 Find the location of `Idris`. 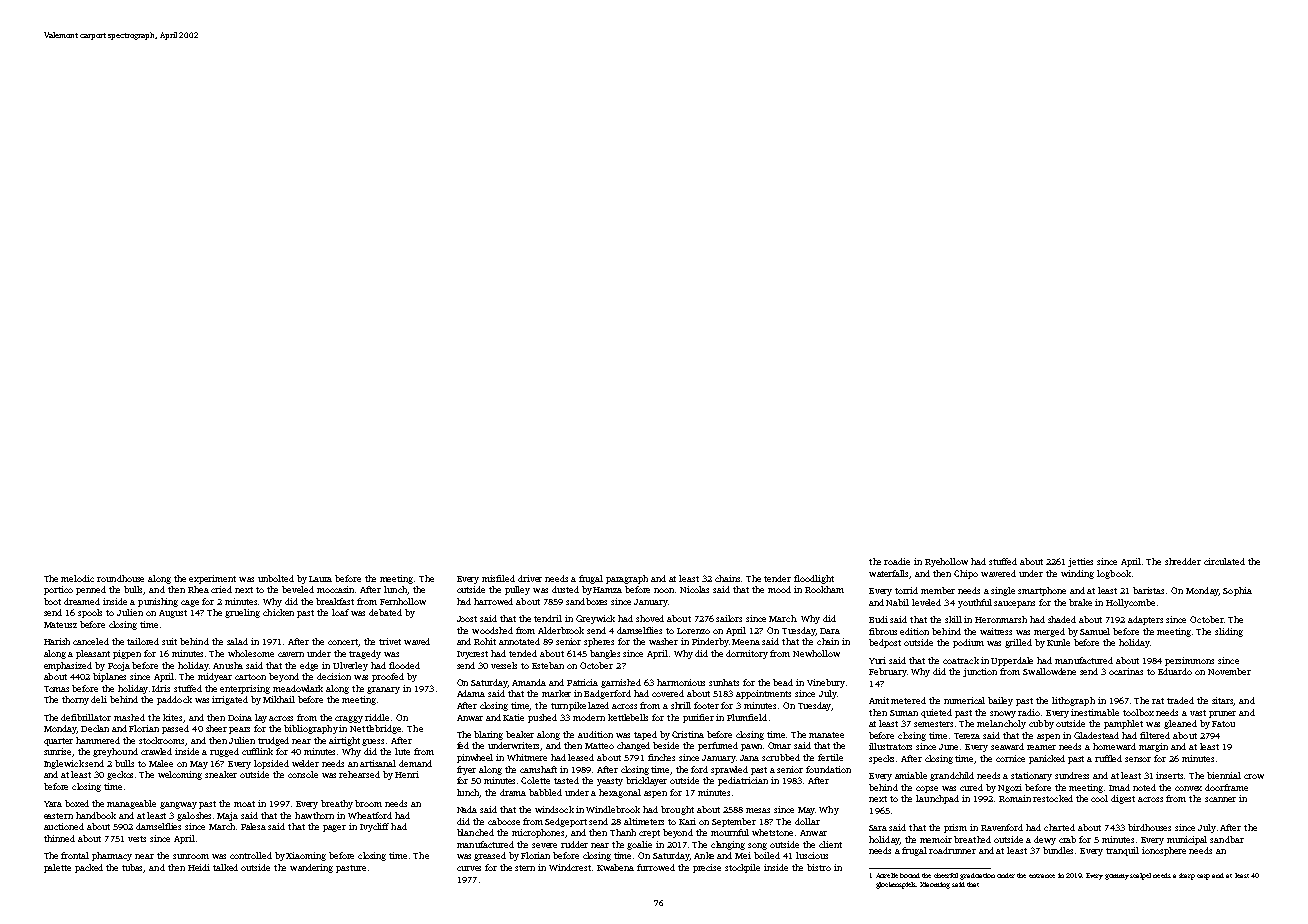

Idris is located at coordinates (161, 688).
